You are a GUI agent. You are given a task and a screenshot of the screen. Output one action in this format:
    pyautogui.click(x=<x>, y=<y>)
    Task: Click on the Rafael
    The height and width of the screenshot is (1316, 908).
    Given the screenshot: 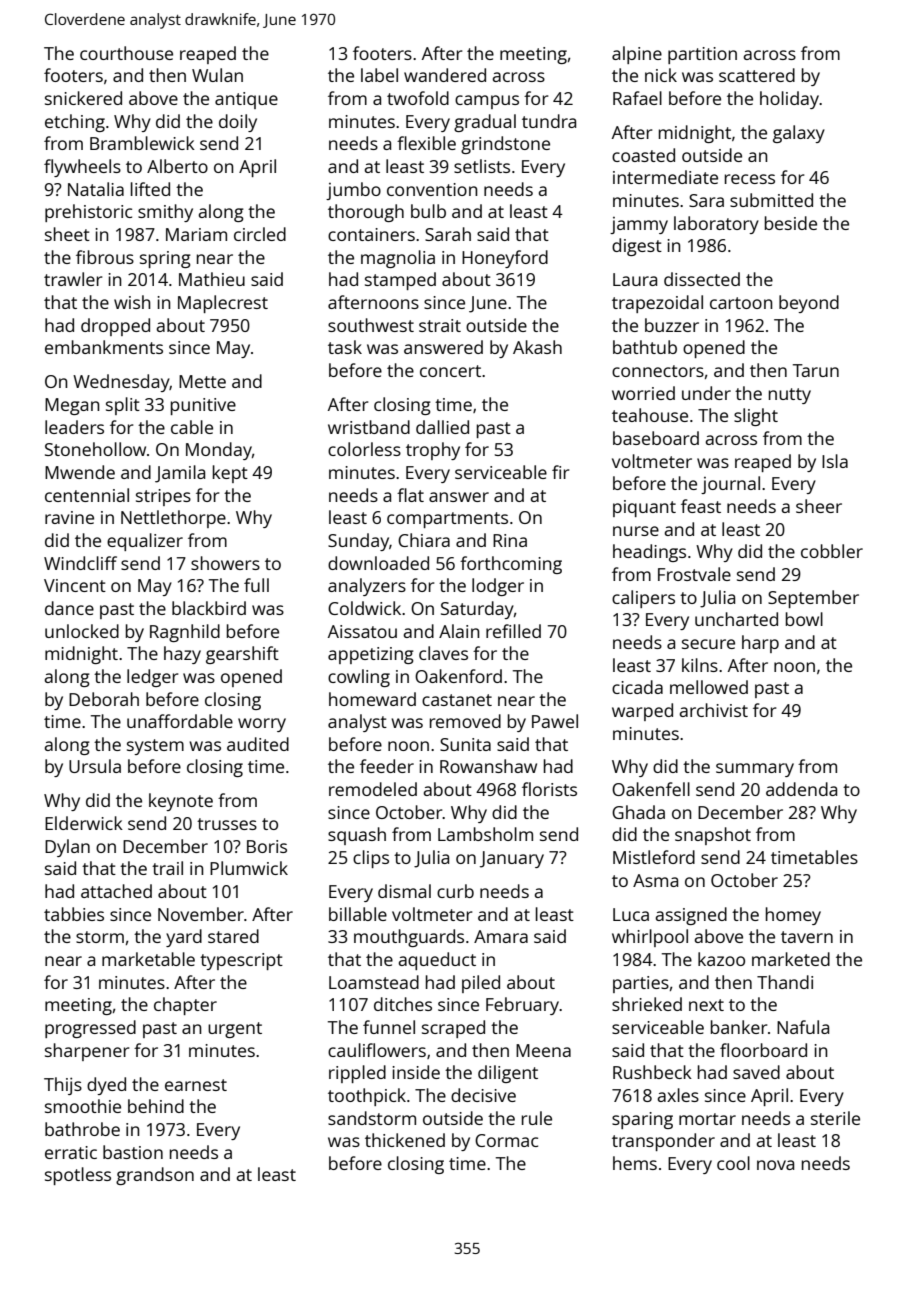 What is the action you would take?
    pyautogui.click(x=637, y=98)
